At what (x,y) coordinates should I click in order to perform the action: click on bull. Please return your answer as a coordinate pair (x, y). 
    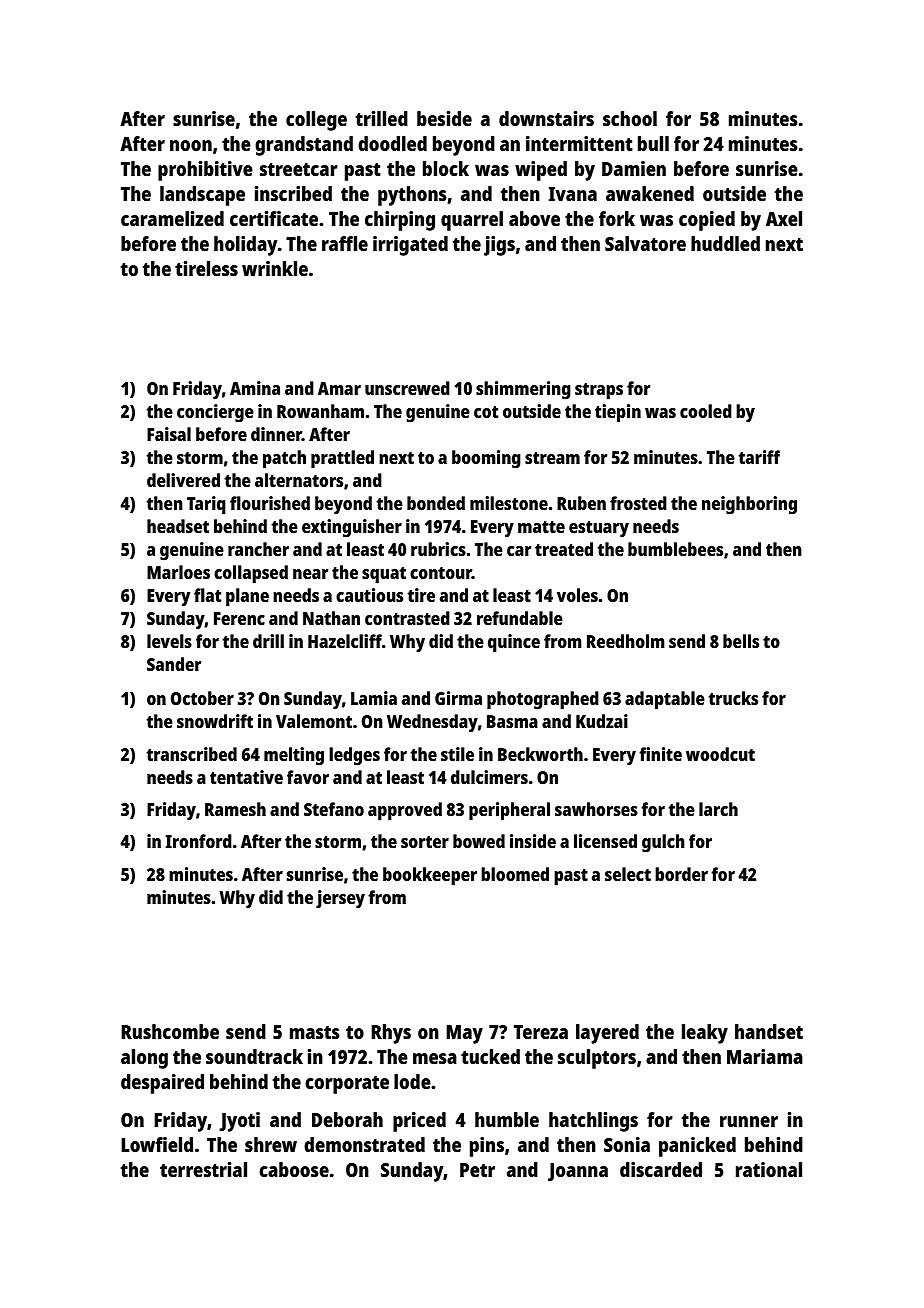
    Looking at the image, I should click on (653, 143).
